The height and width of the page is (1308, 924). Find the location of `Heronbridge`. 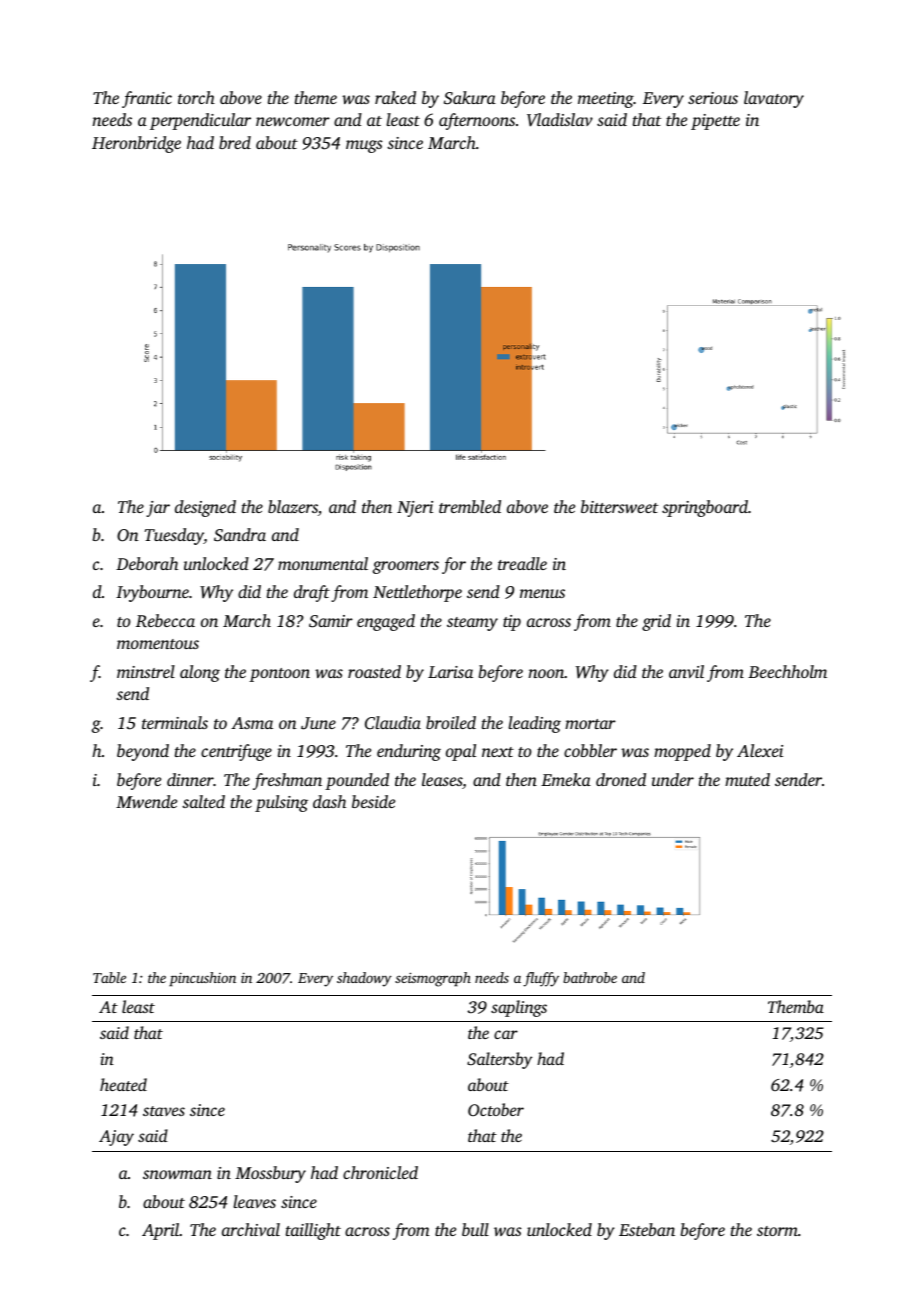

Heronbridge is located at coordinates (136, 144).
